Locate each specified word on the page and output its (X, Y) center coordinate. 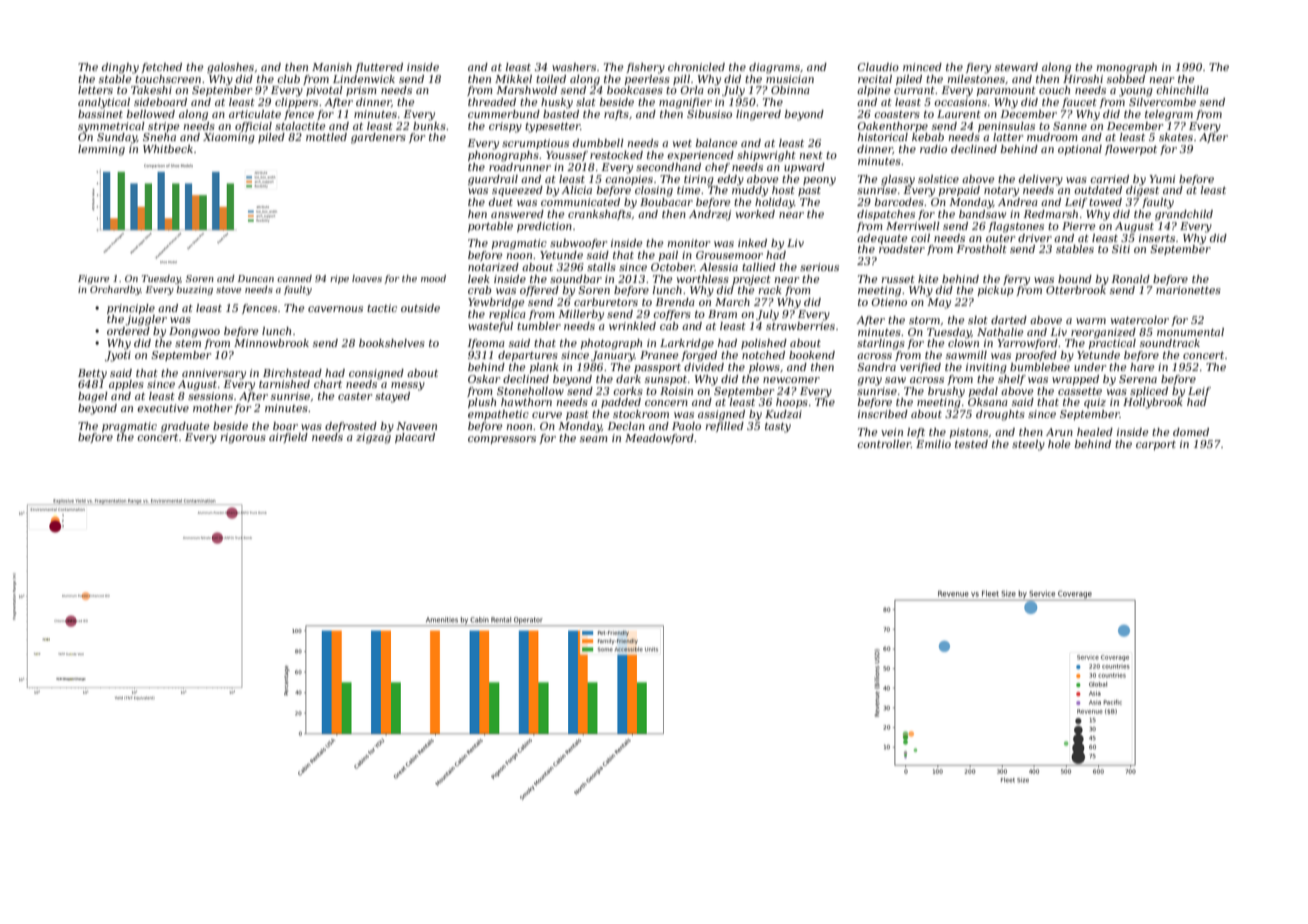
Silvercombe (1162, 102)
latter (1008, 137)
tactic (382, 308)
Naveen (416, 426)
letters (95, 90)
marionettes (1188, 290)
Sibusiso (709, 114)
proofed (1036, 356)
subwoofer (578, 244)
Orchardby (115, 290)
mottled (326, 137)
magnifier (685, 103)
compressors (502, 440)
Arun (1059, 432)
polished (764, 344)
